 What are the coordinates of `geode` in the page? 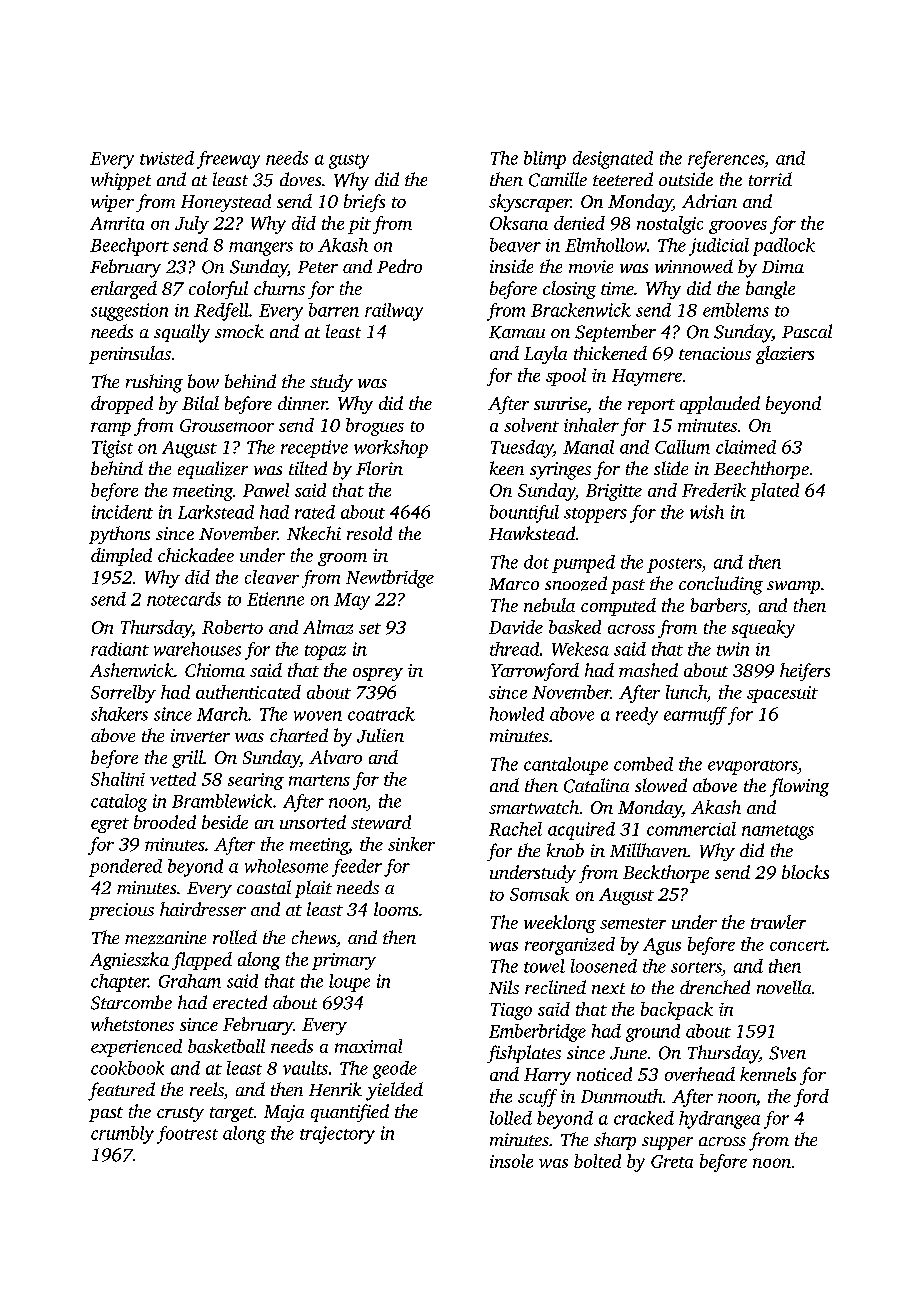 It's located at (395, 1070).
